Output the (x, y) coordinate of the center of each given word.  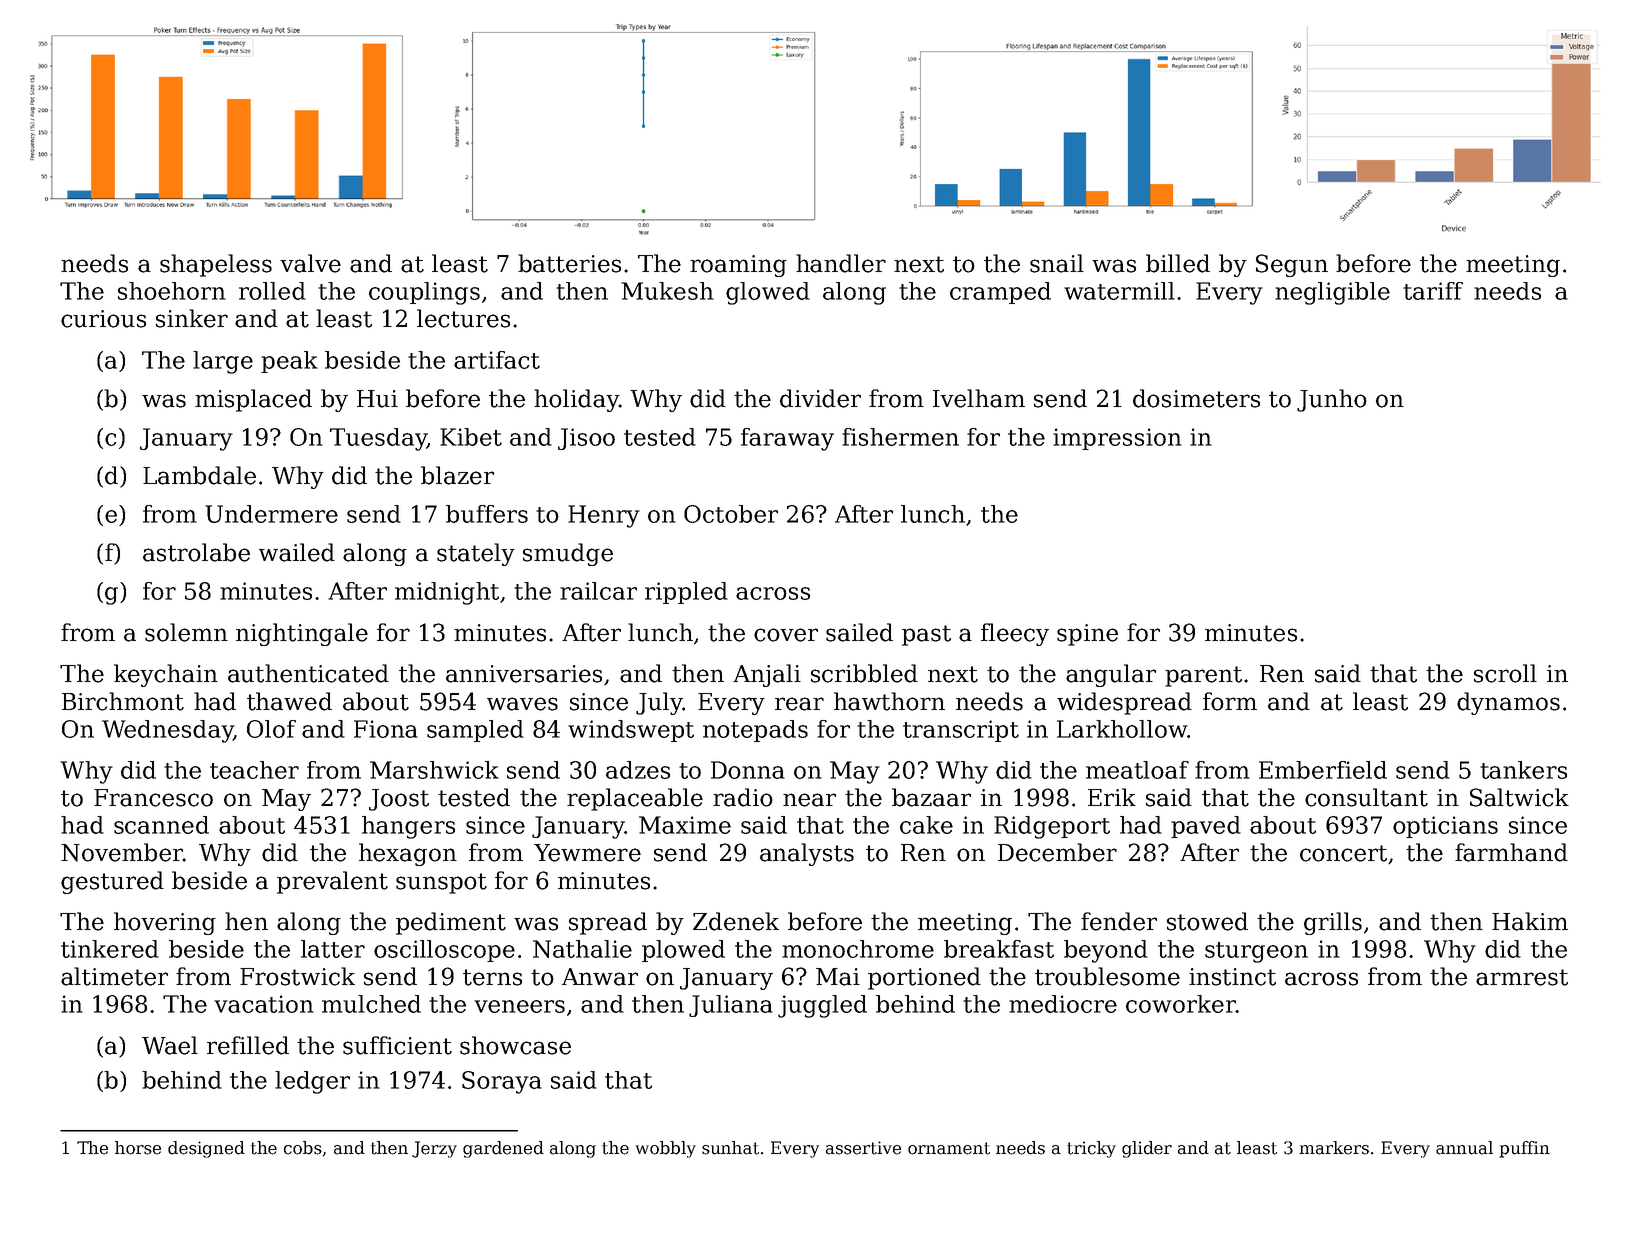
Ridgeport (1052, 827)
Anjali (767, 675)
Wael (170, 1045)
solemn (186, 632)
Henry (604, 516)
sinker (192, 318)
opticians (1445, 827)
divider (820, 398)
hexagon (408, 854)
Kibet (471, 437)
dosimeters (1196, 398)
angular (1111, 675)
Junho (1332, 400)
